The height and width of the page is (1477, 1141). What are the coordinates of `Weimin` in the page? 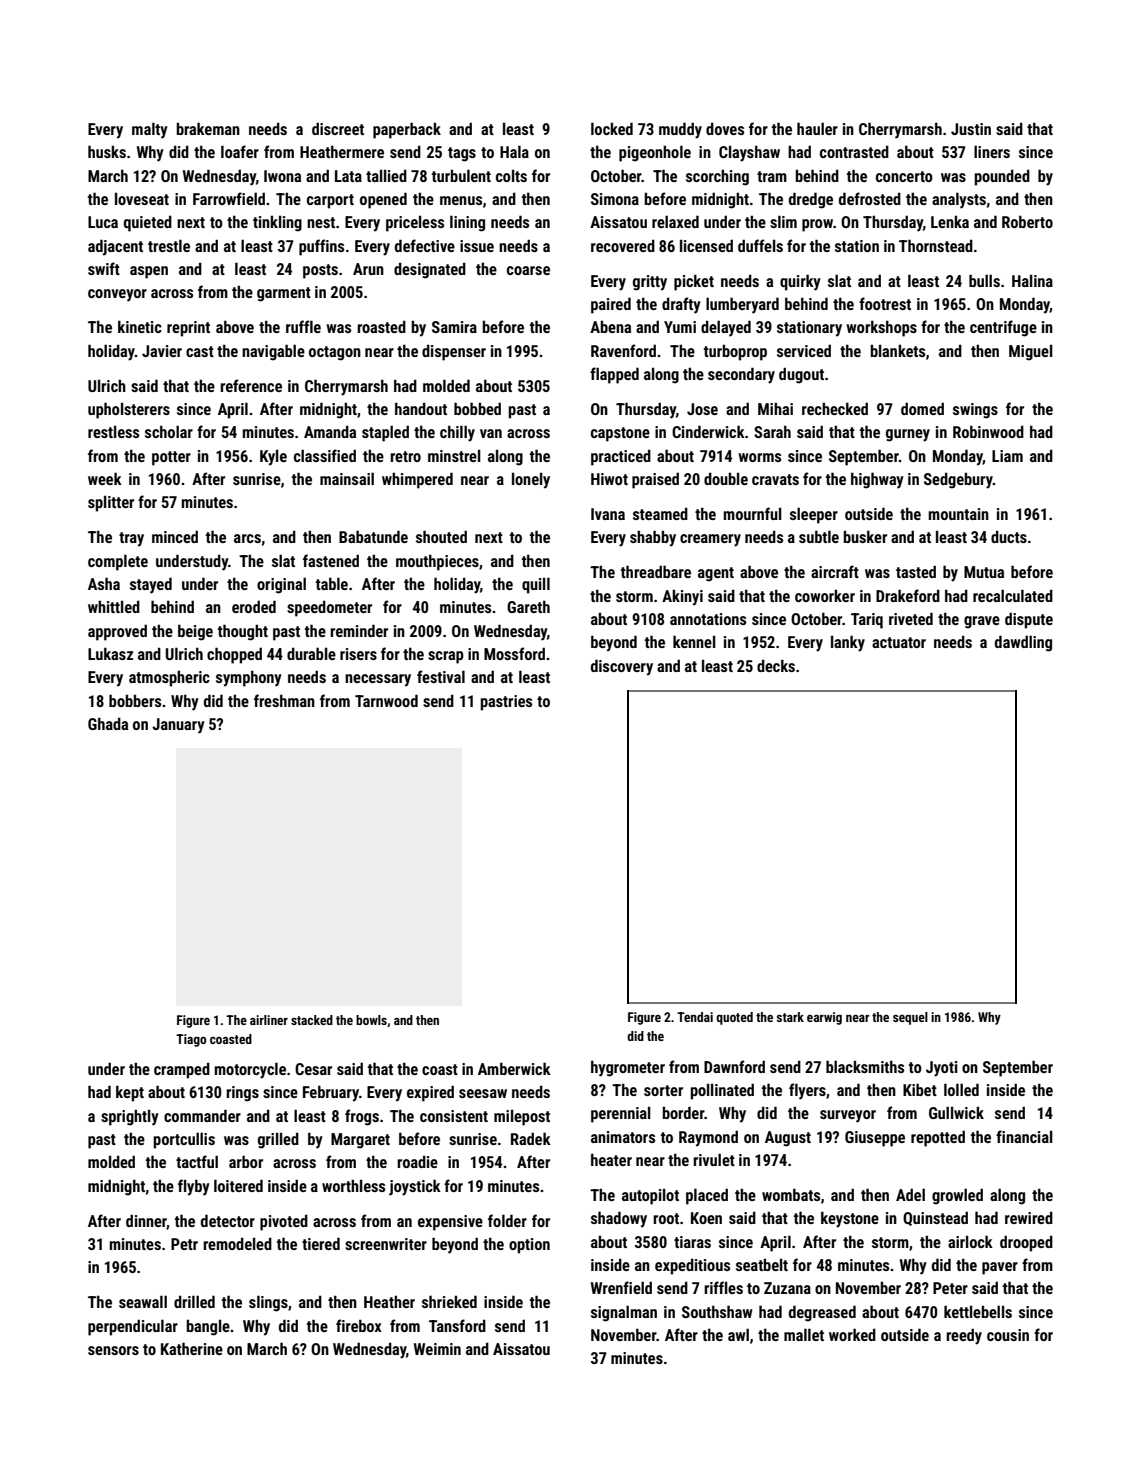 It's located at (437, 1349).
